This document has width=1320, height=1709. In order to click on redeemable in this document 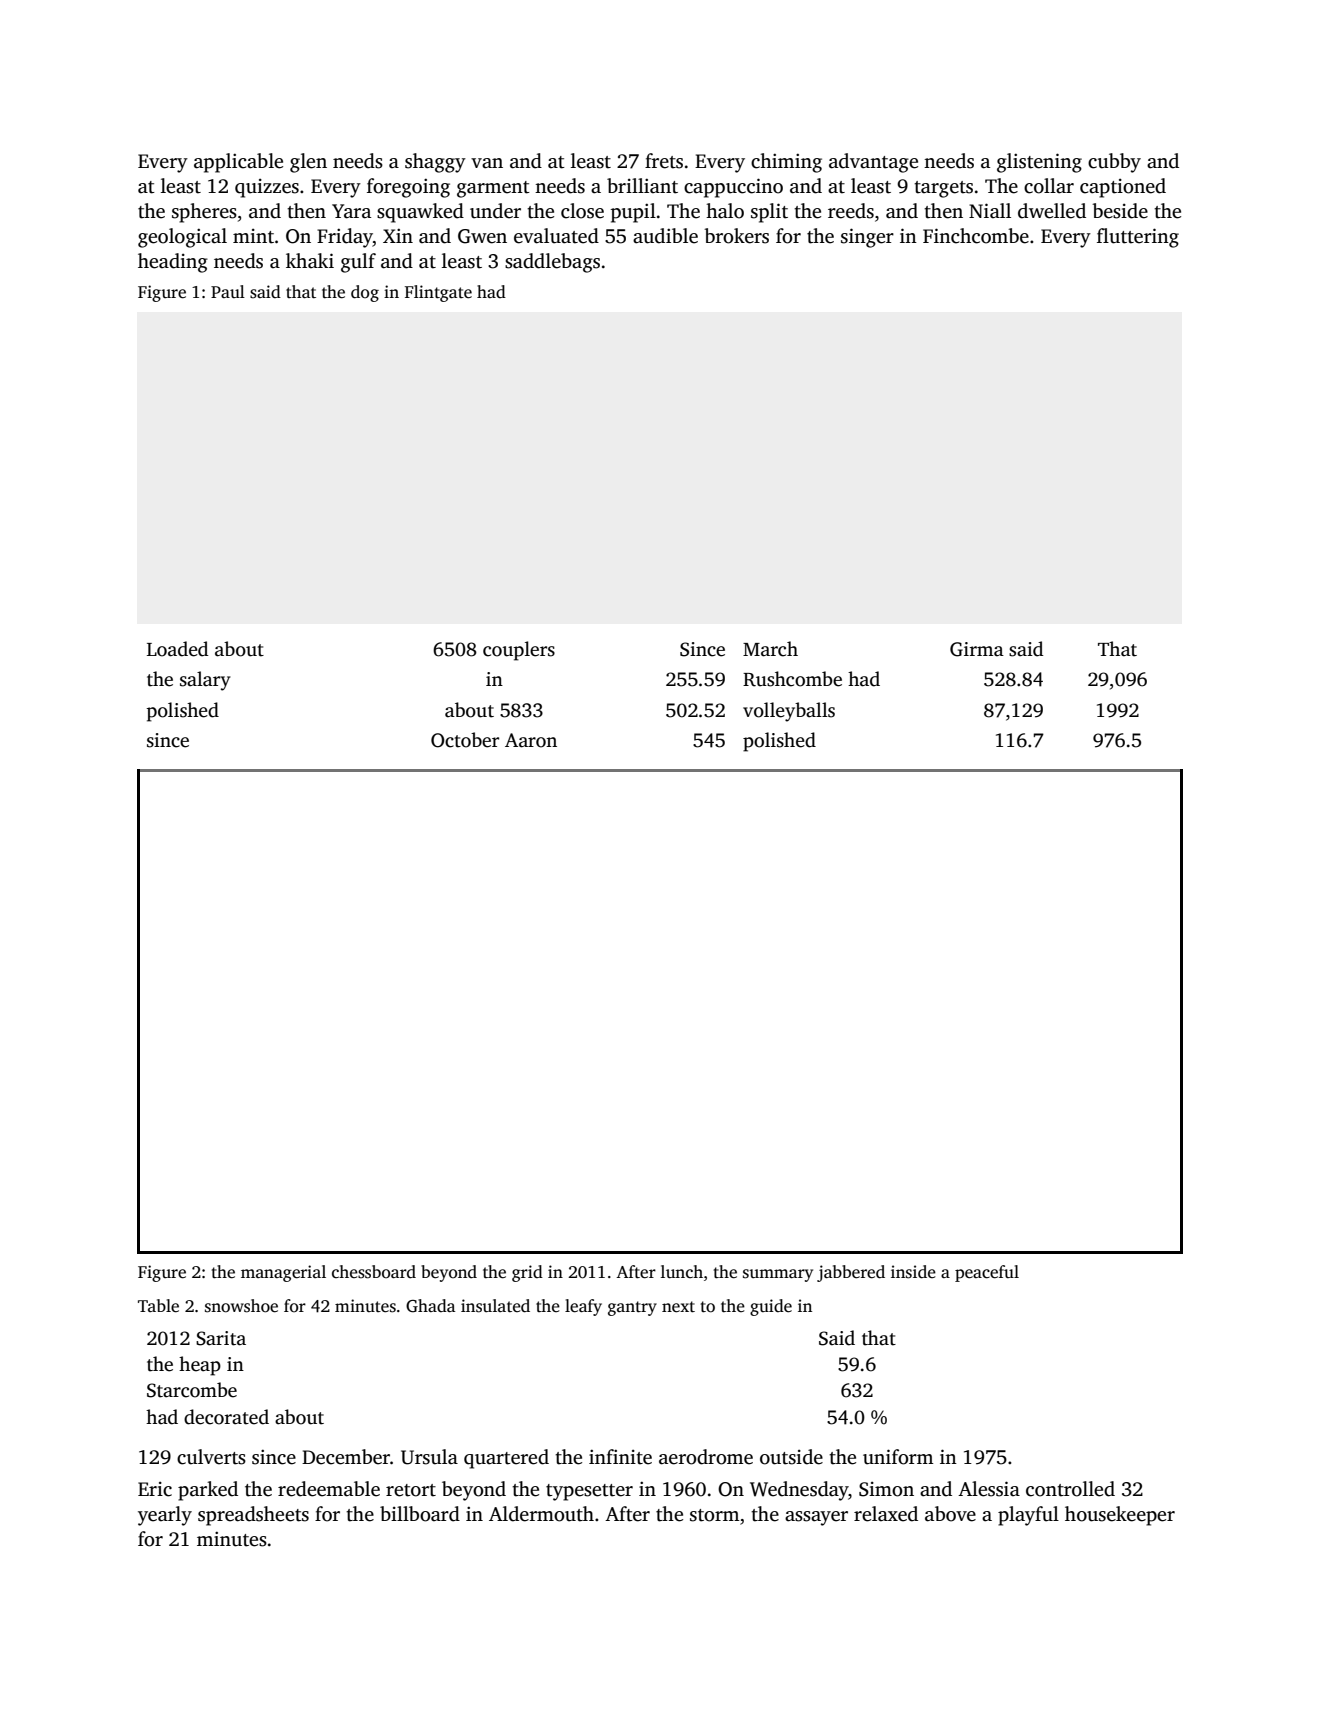, I will do `click(329, 1489)`.
